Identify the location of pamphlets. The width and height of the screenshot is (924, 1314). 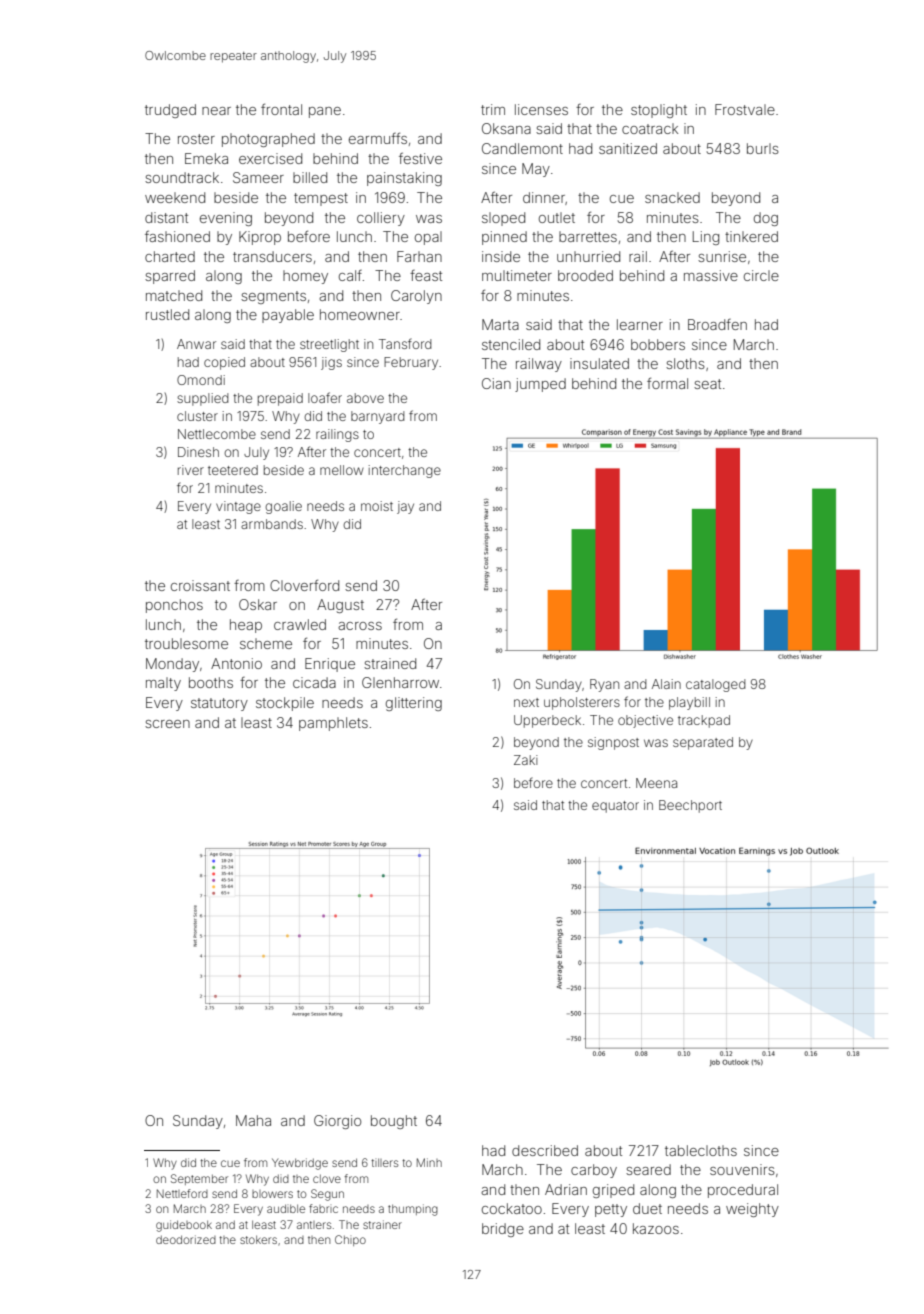
(333, 724).
